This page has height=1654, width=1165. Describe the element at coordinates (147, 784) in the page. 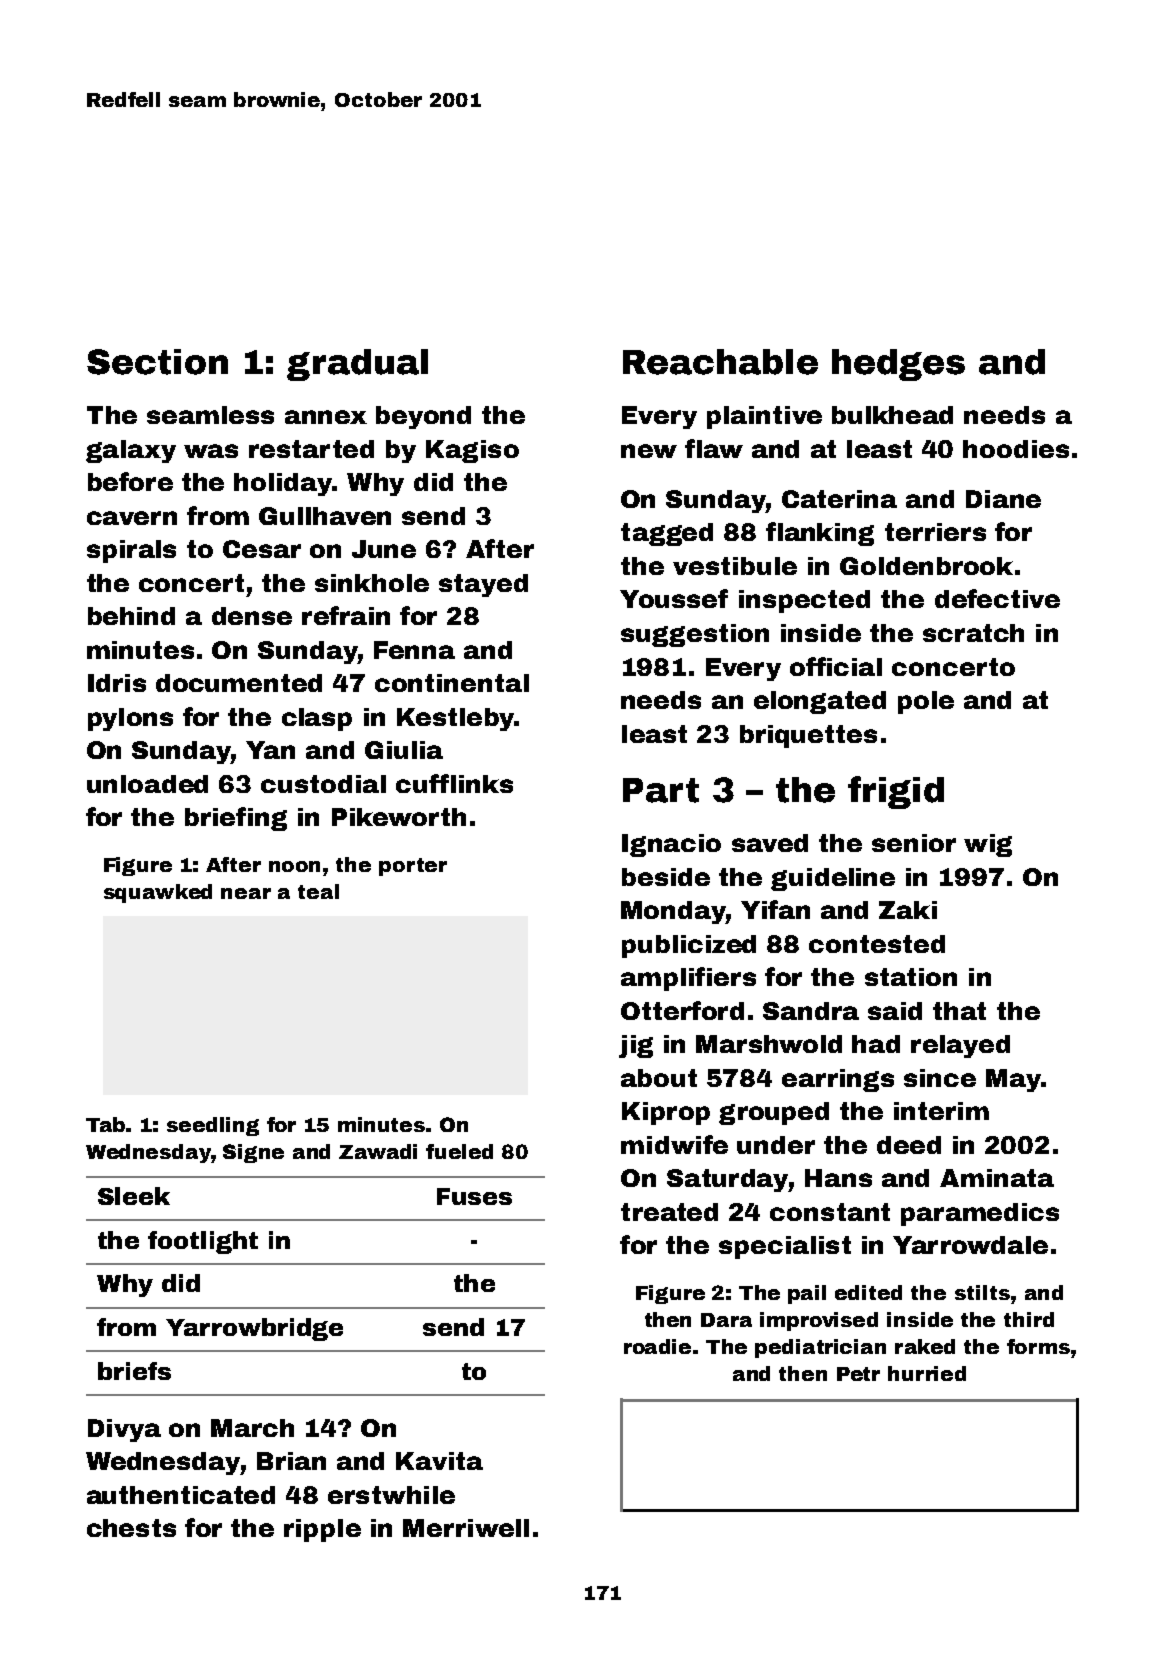

I see `unloaded` at that location.
